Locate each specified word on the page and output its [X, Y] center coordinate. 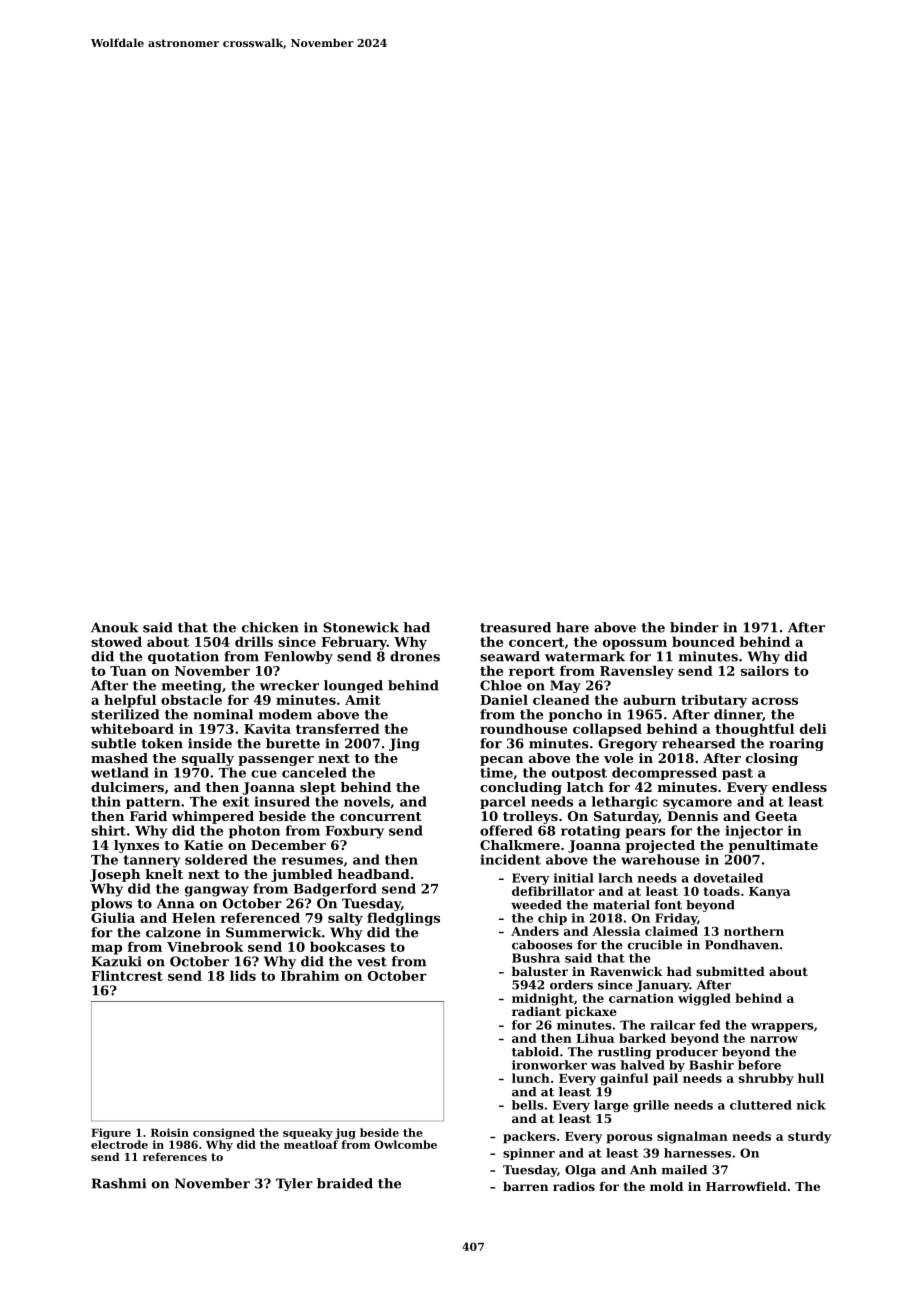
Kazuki [117, 961]
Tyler [294, 1184]
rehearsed [698, 743]
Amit [363, 700]
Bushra [536, 958]
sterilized [125, 714]
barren [525, 1186]
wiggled [704, 999]
